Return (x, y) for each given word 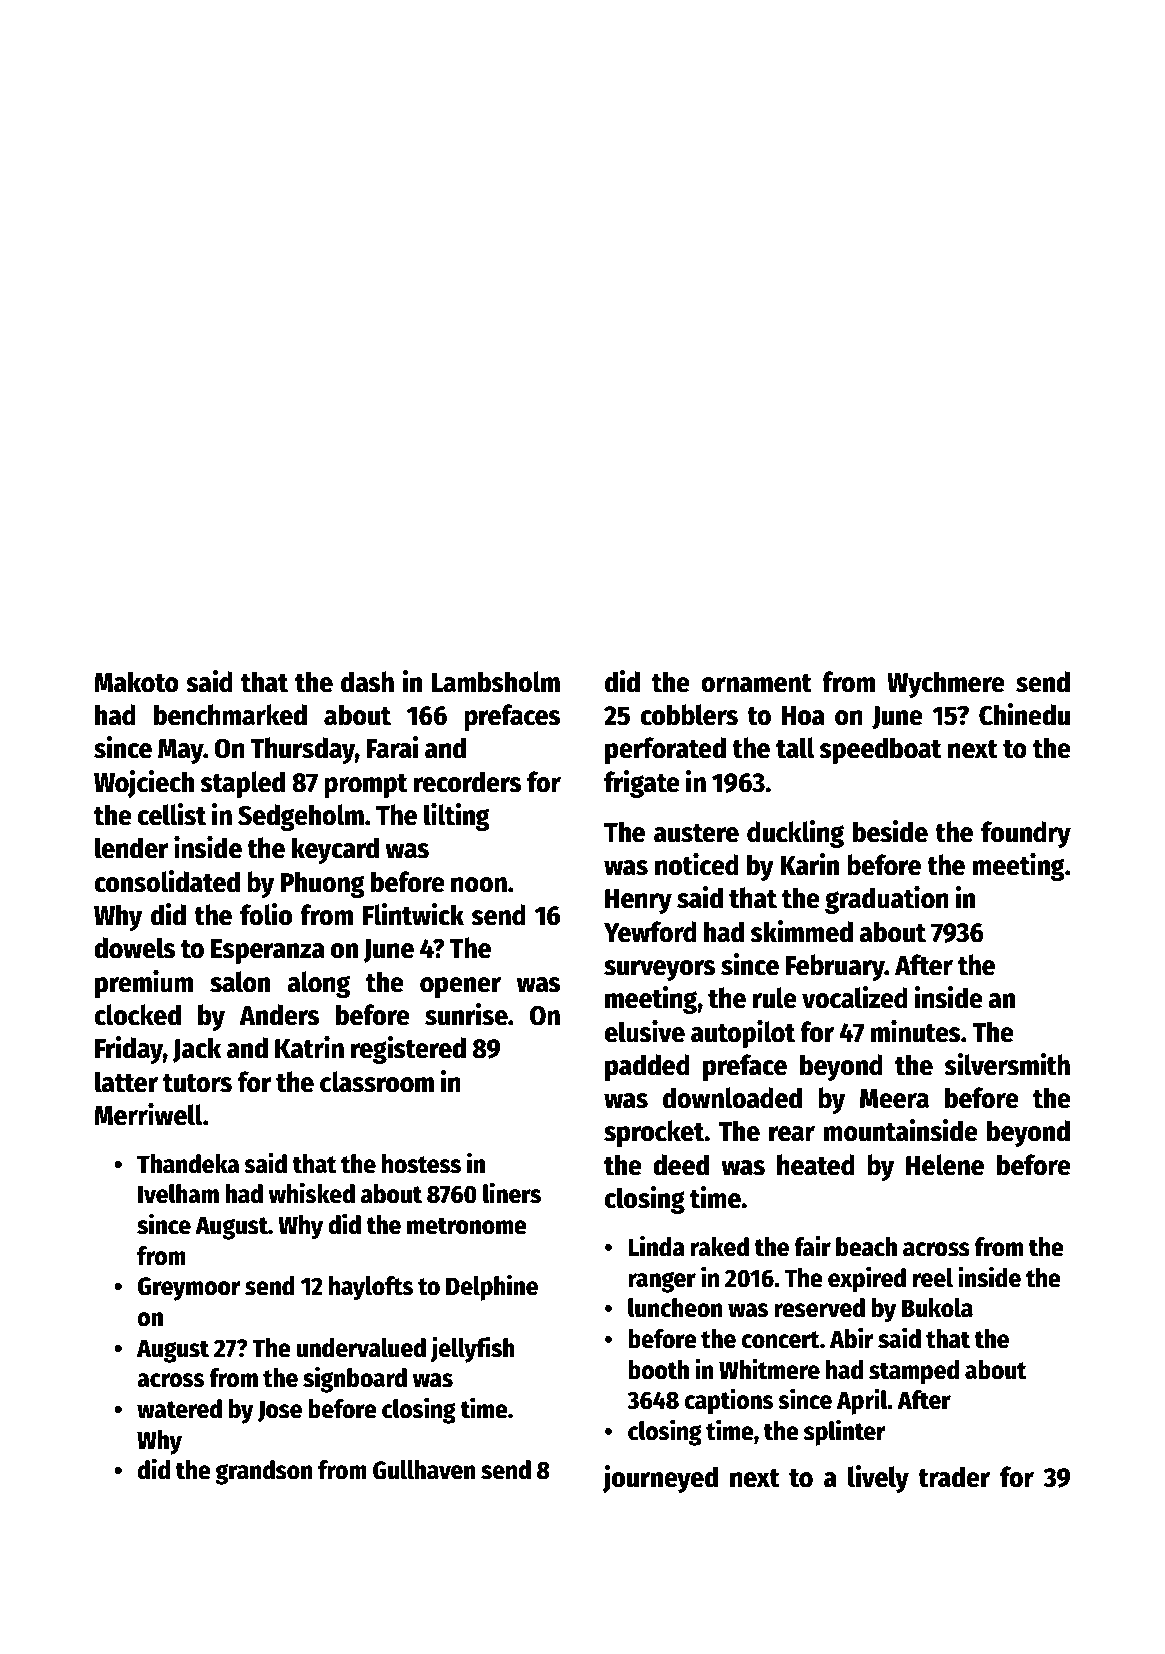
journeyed (660, 1479)
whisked (312, 1193)
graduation (887, 900)
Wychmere (946, 684)
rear (792, 1134)
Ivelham (178, 1194)
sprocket (654, 1133)
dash (367, 682)
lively (878, 1479)
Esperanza (268, 951)
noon (479, 885)
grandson (264, 1472)
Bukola (937, 1308)
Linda (656, 1246)
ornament (756, 683)
